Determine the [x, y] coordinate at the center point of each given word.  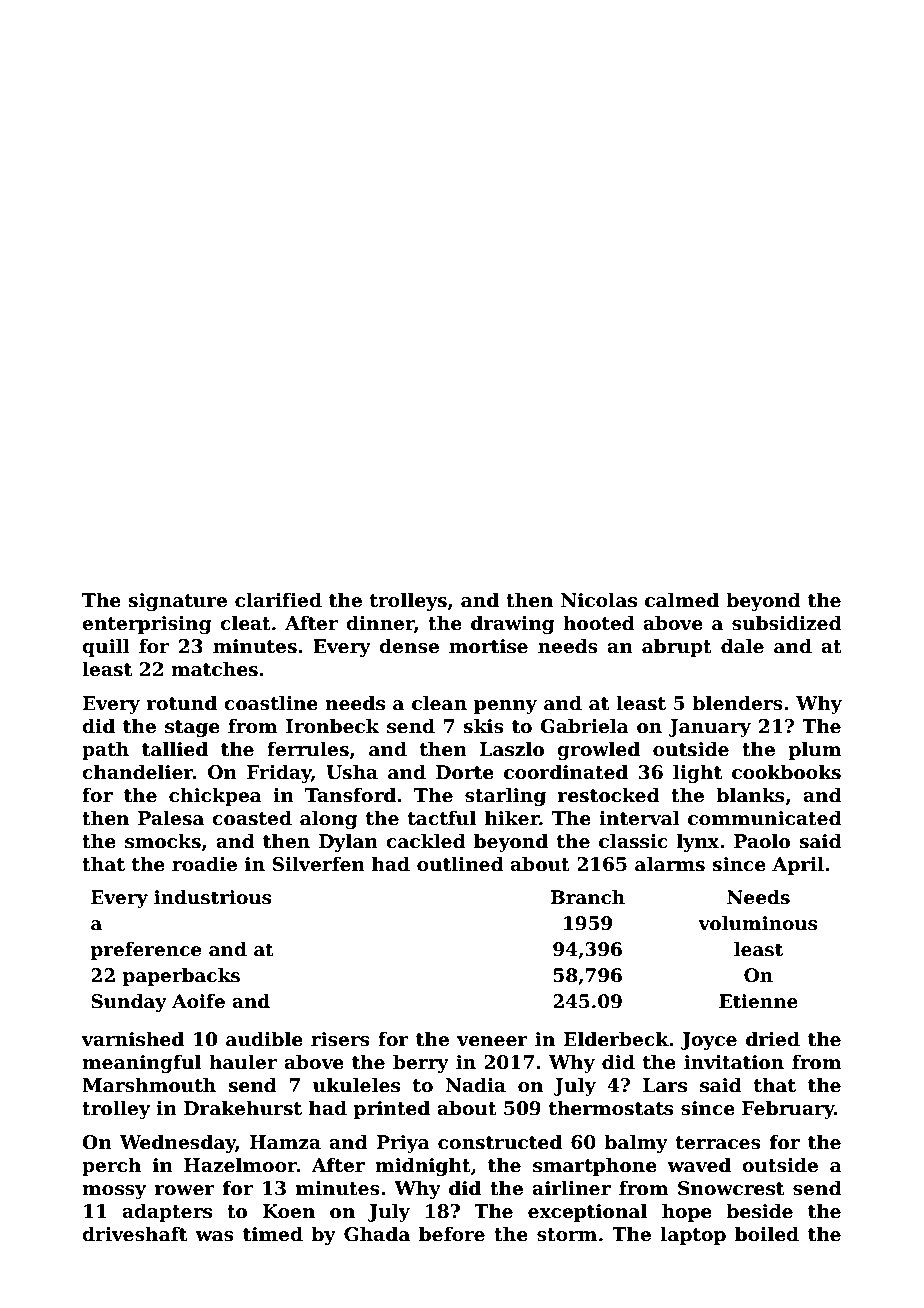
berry [421, 1063]
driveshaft [134, 1234]
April [798, 865]
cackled [426, 841]
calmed [682, 600]
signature [177, 602]
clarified [278, 600]
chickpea [215, 796]
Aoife [198, 1001]
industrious [213, 897]
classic [633, 841]
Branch [588, 897]
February [788, 1109]
